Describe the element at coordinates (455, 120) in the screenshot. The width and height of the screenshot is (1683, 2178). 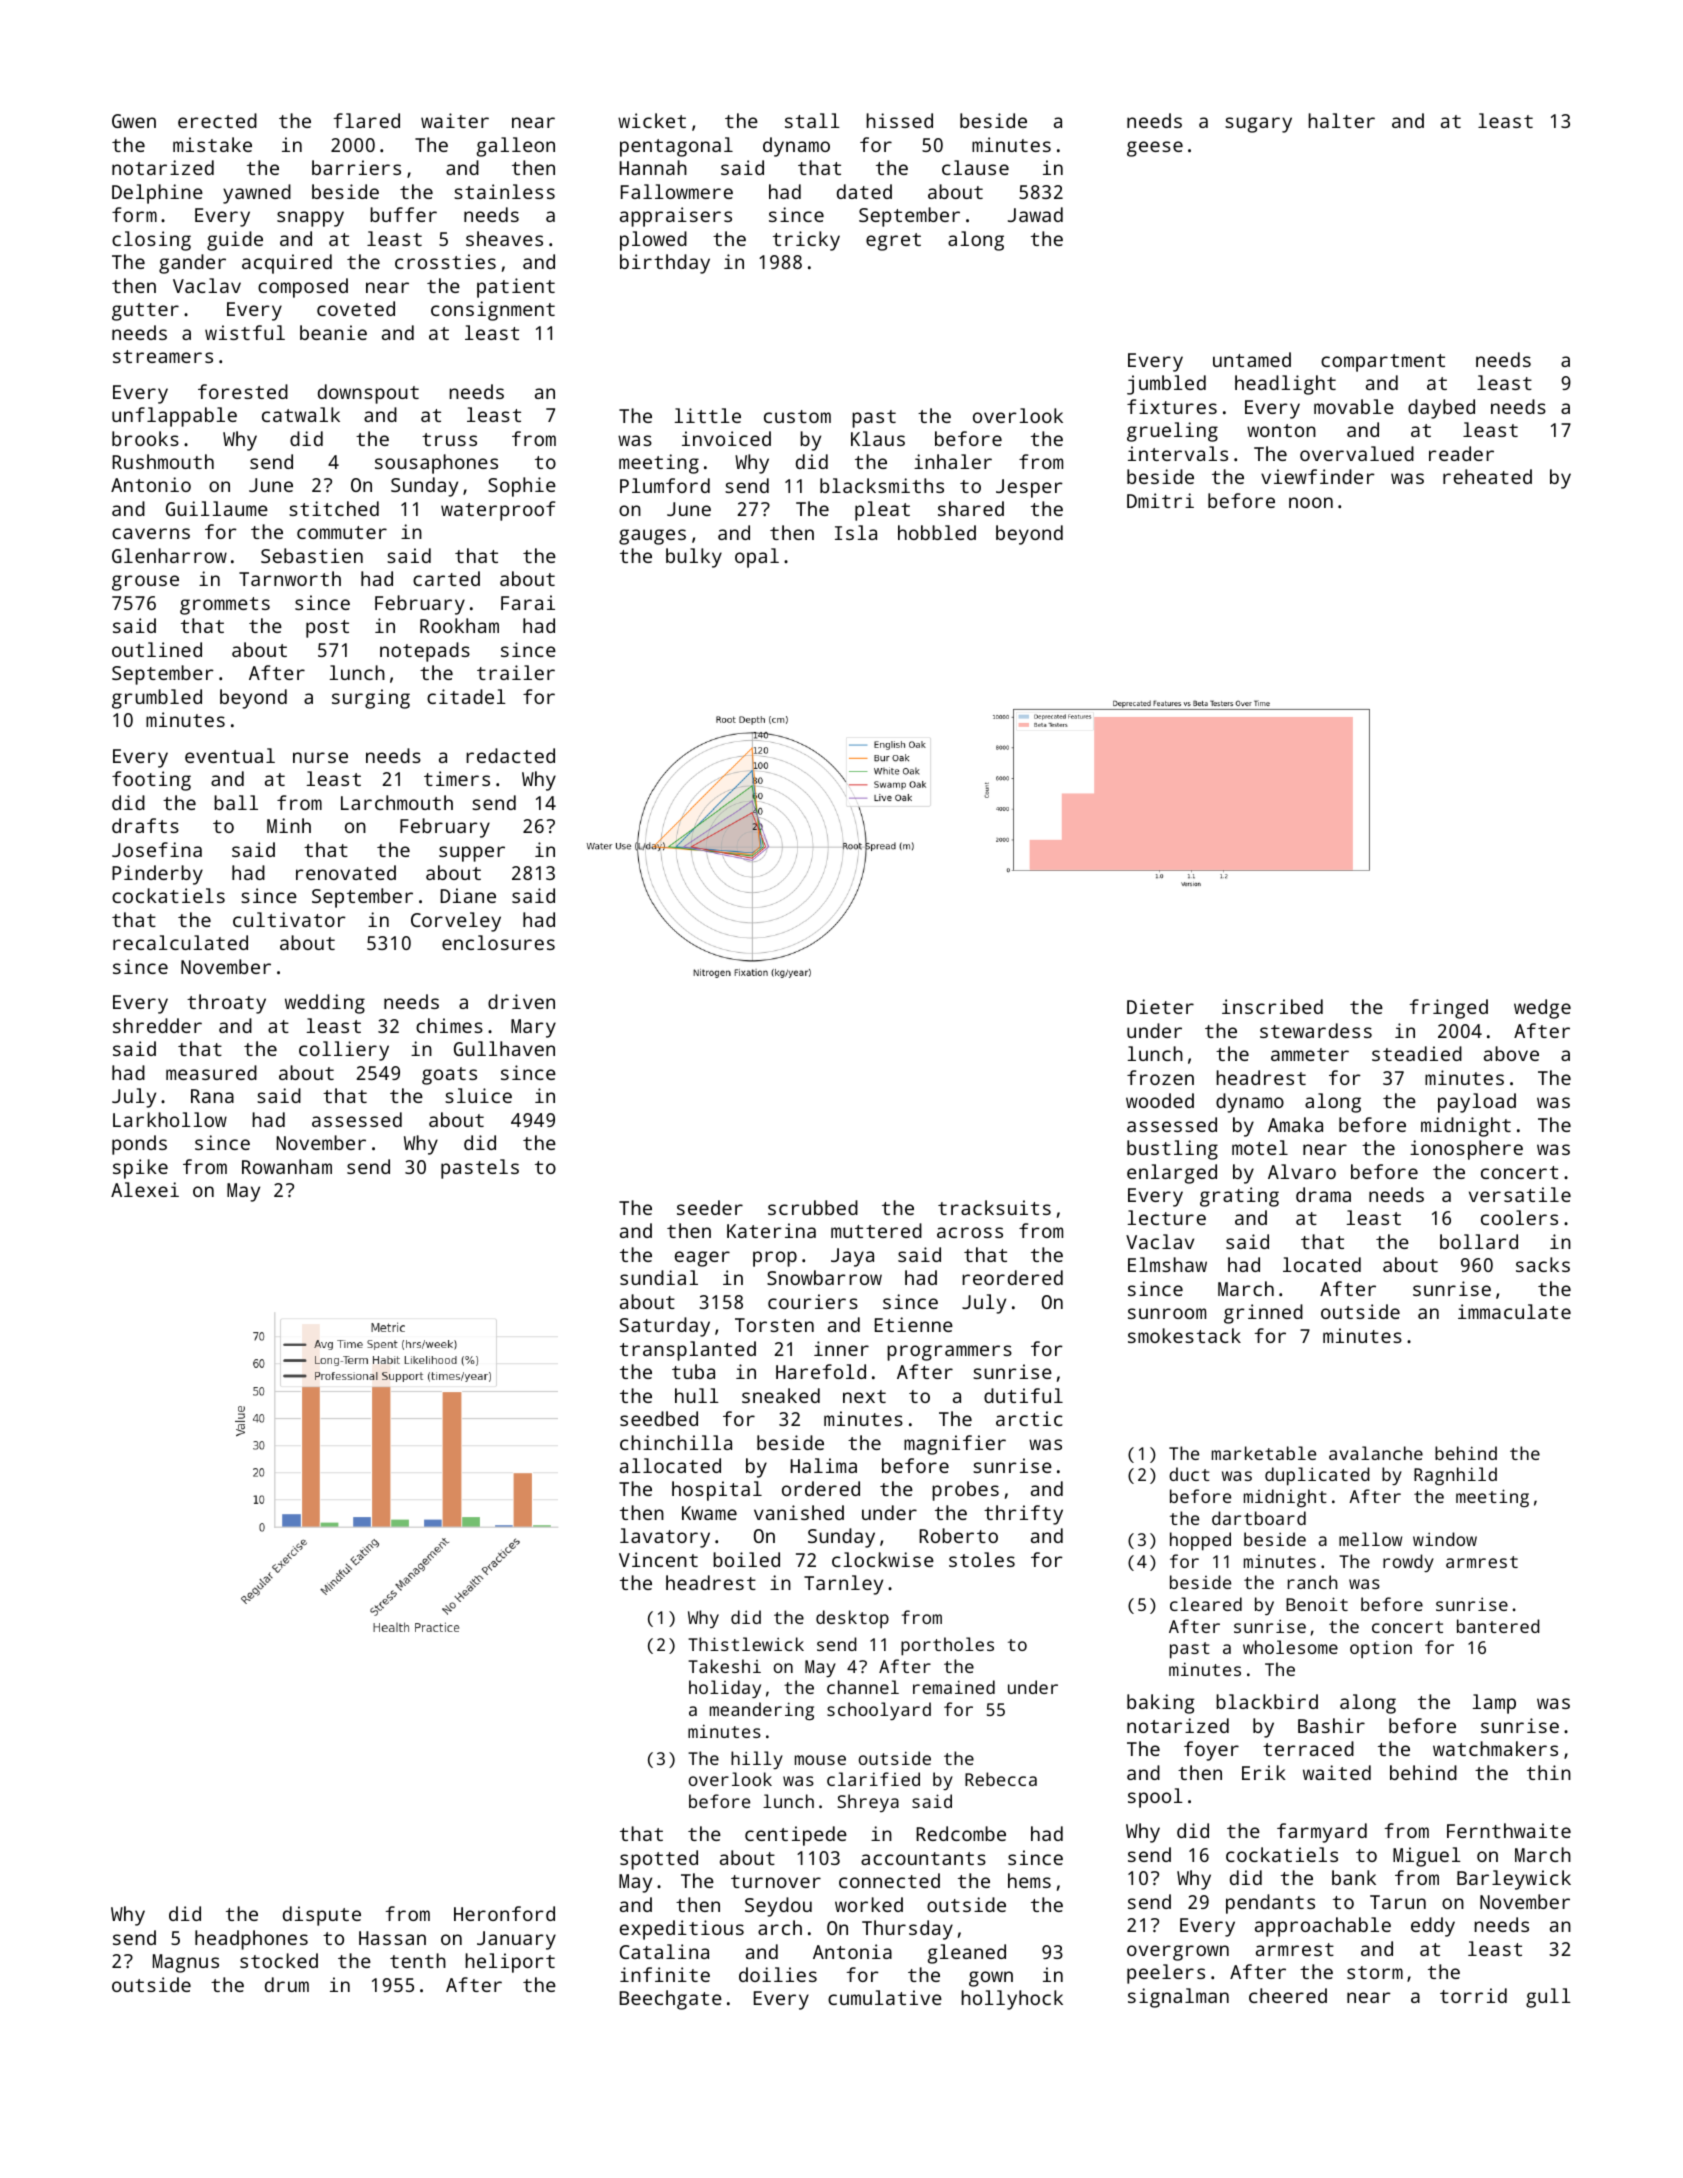
I see `waiter` at that location.
